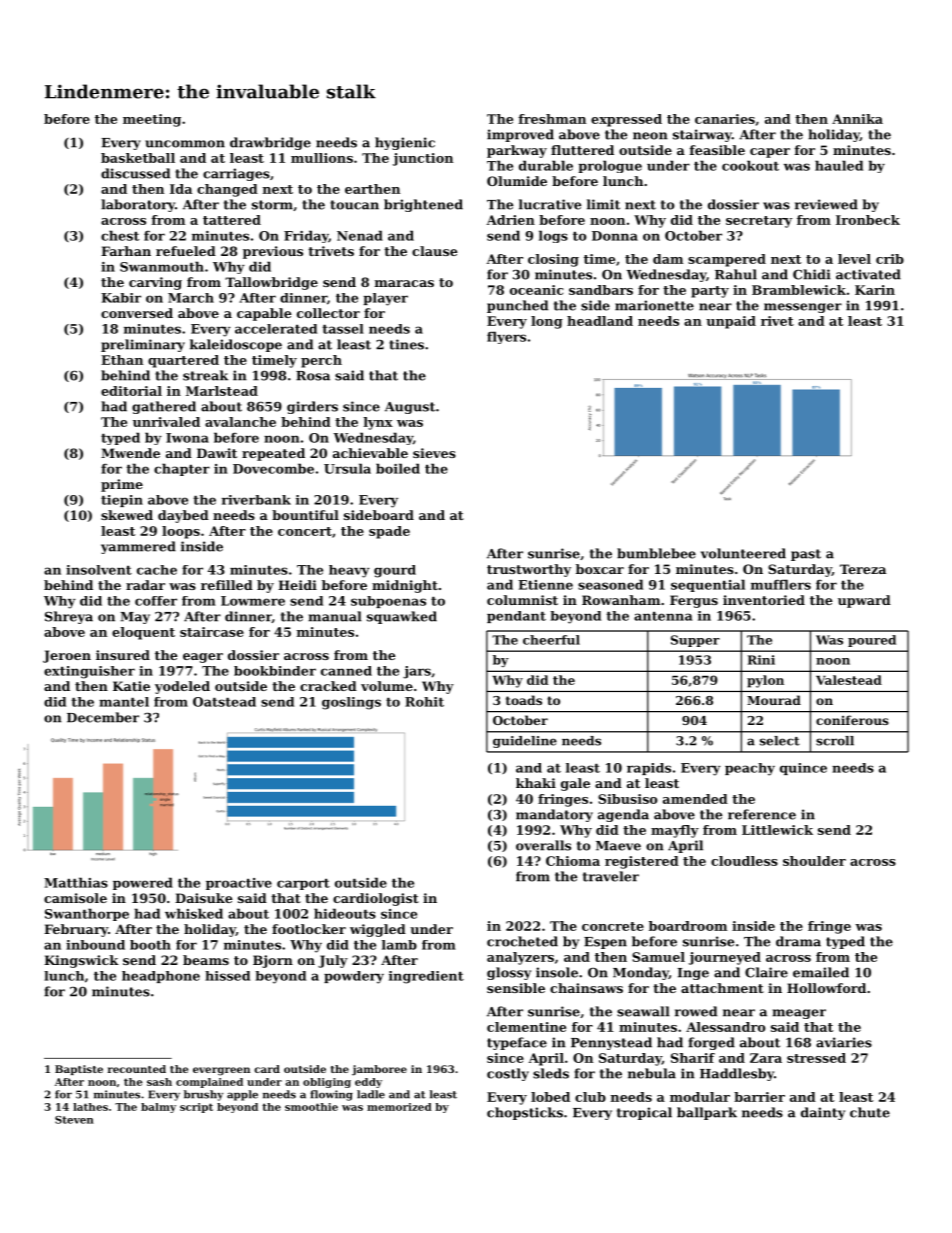 This page has width=952, height=1233. What do you see at coordinates (870, 1112) in the page?
I see `chute` at bounding box center [870, 1112].
